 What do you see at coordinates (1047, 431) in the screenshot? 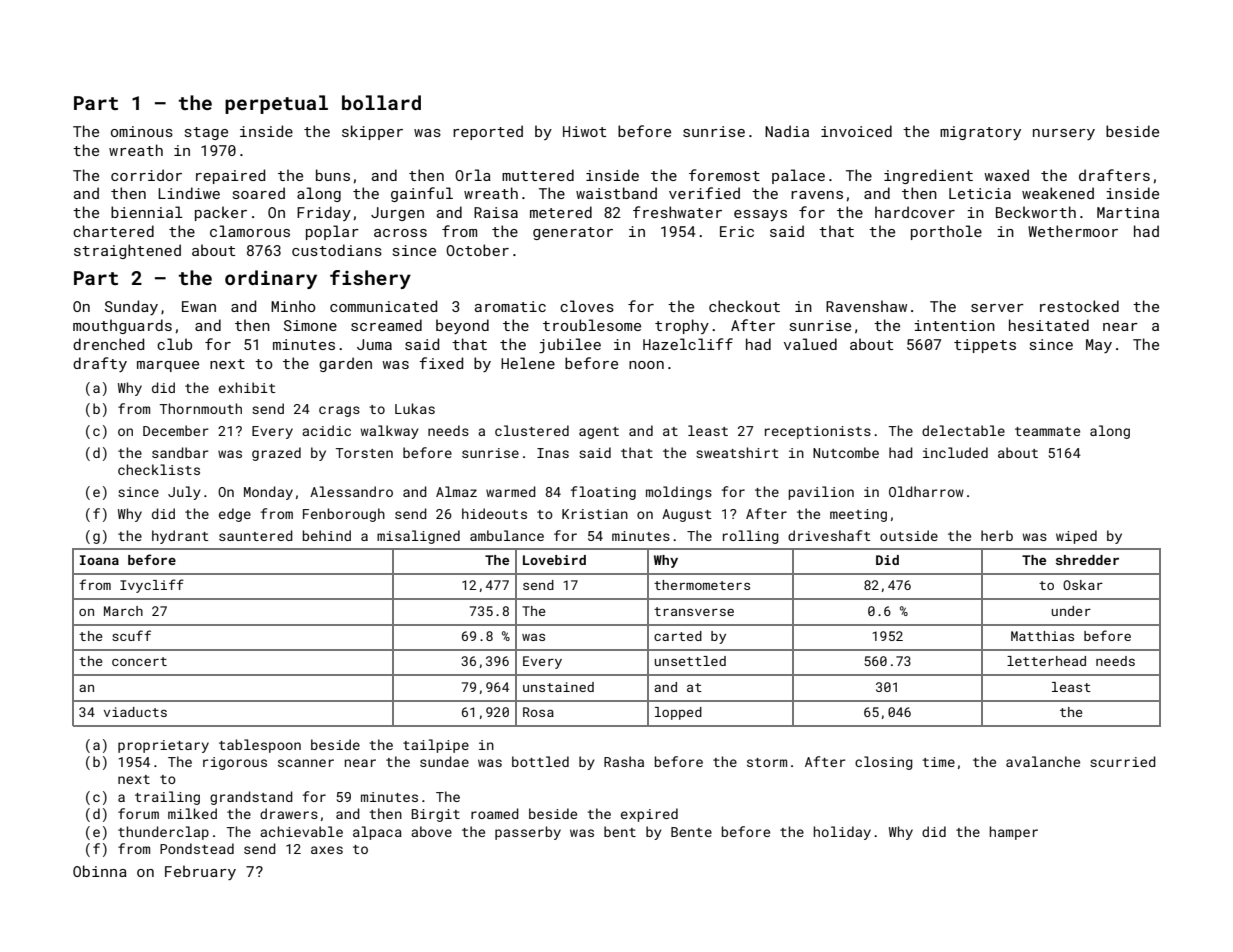
I see `teammate` at bounding box center [1047, 431].
